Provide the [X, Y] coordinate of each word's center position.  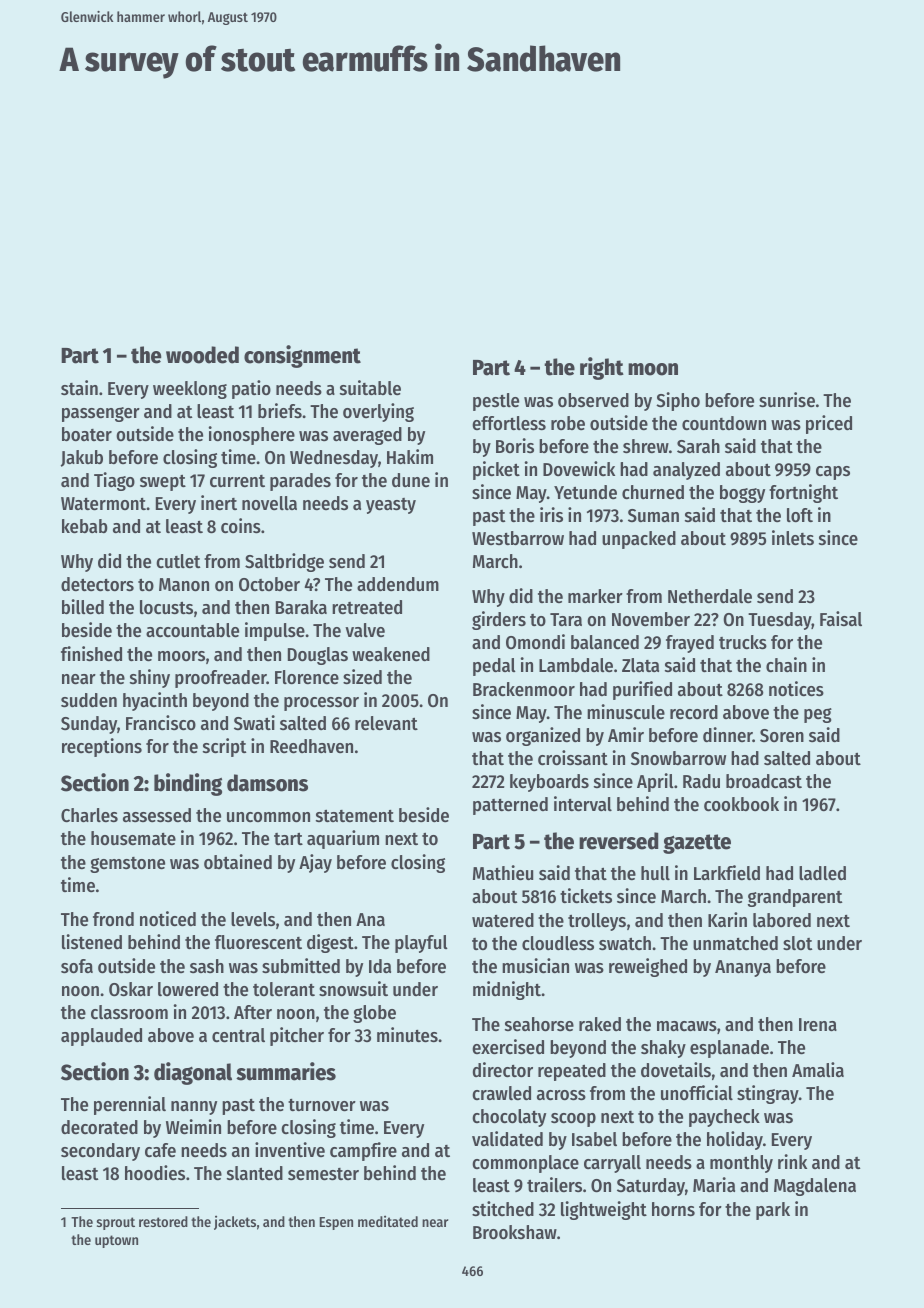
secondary [100, 1152]
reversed [618, 841]
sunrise [787, 400]
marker [595, 596]
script [224, 747]
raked [600, 1024]
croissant [573, 758]
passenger [101, 414]
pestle [496, 402]
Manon [184, 585]
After [253, 1012]
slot [797, 943]
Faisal [841, 618]
